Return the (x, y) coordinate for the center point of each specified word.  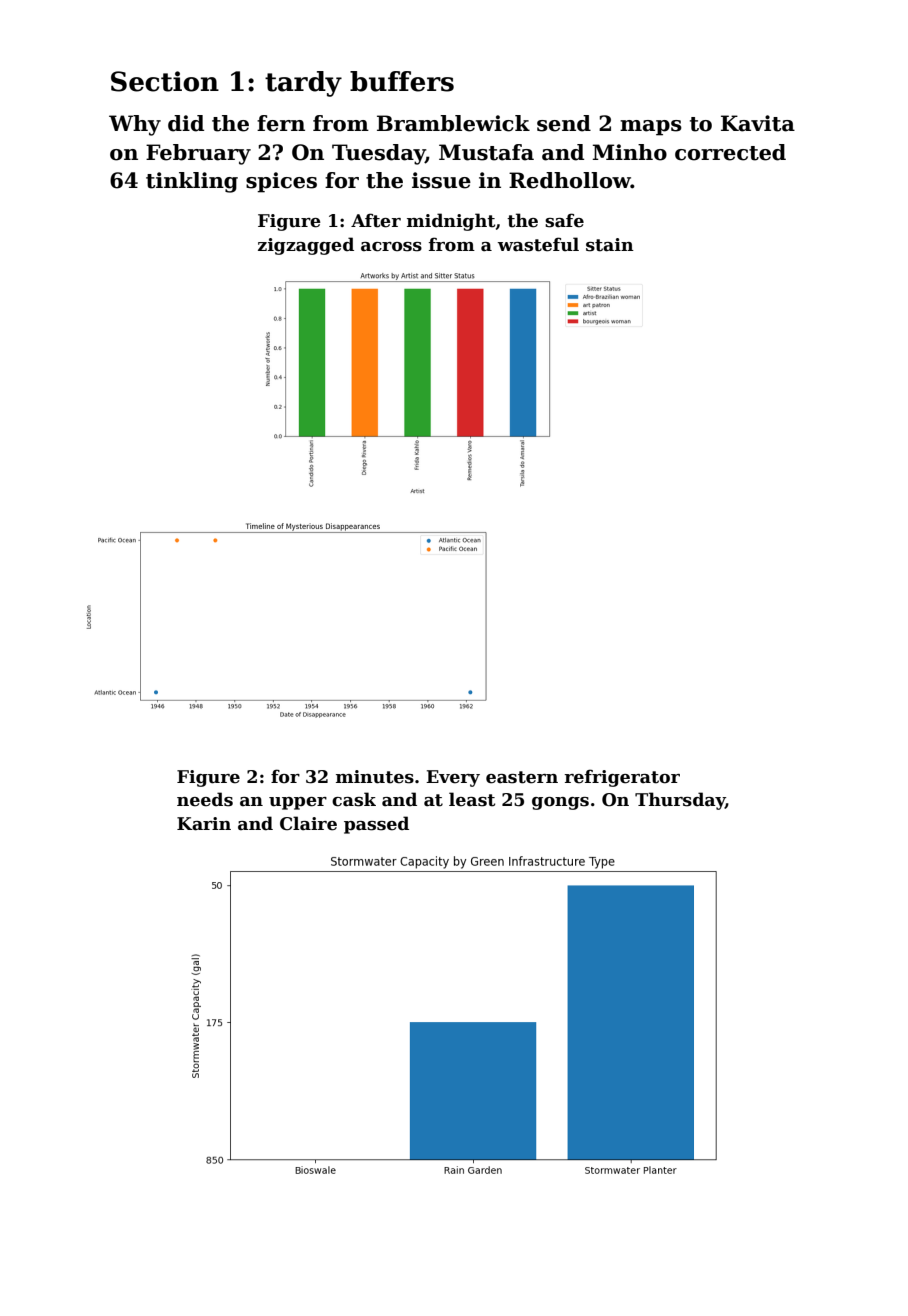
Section (165, 81)
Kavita (758, 123)
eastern (522, 777)
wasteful (538, 244)
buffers (402, 81)
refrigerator (622, 778)
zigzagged (306, 246)
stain (610, 245)
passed (376, 825)
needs (205, 799)
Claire (308, 823)
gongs (560, 803)
